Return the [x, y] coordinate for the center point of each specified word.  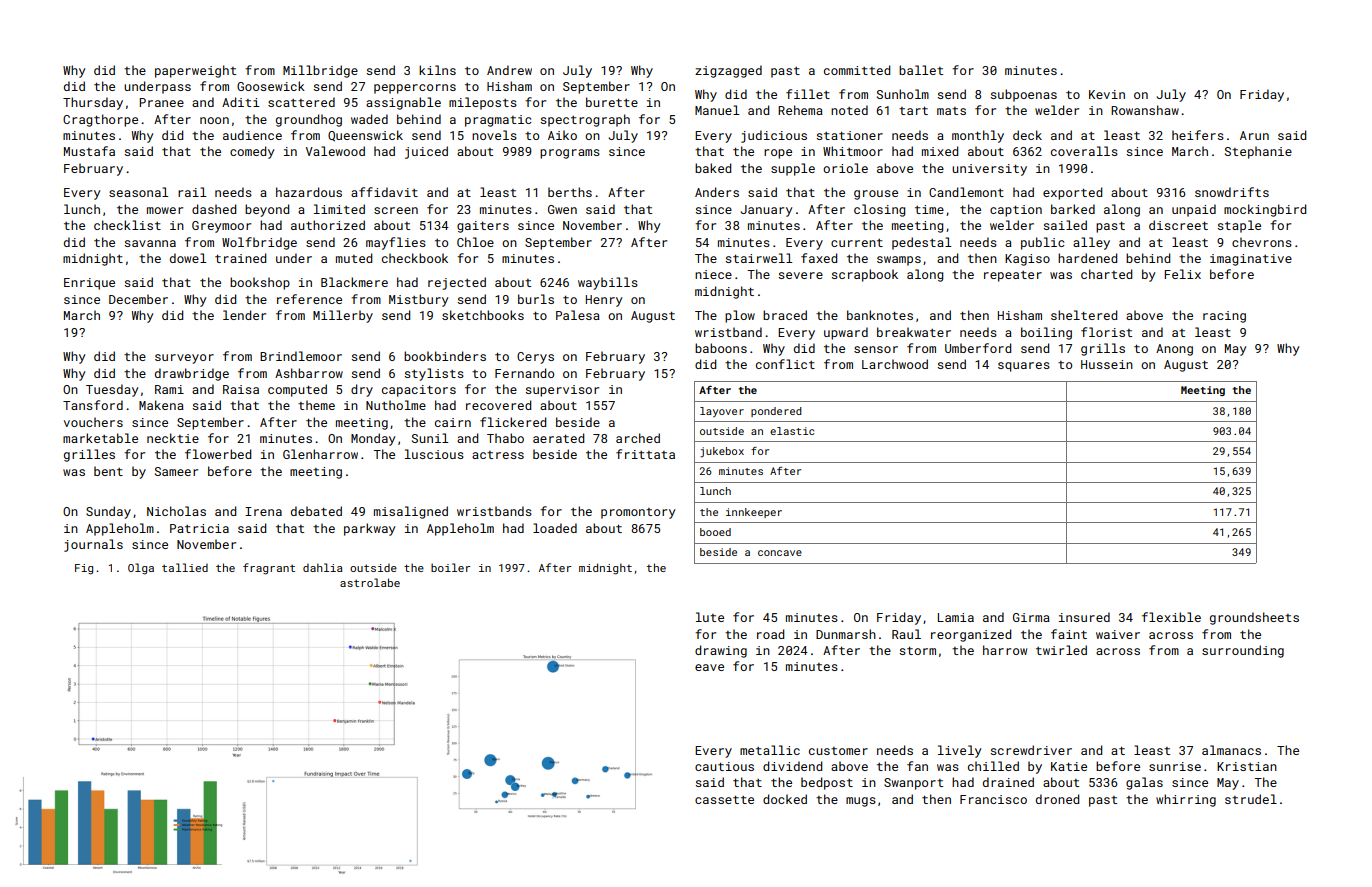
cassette [724, 800]
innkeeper [754, 513]
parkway [369, 529]
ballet [921, 70]
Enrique [89, 284]
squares [1024, 367]
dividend [792, 766]
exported [1072, 193]
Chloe [475, 242]
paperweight [195, 71]
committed [857, 70]
